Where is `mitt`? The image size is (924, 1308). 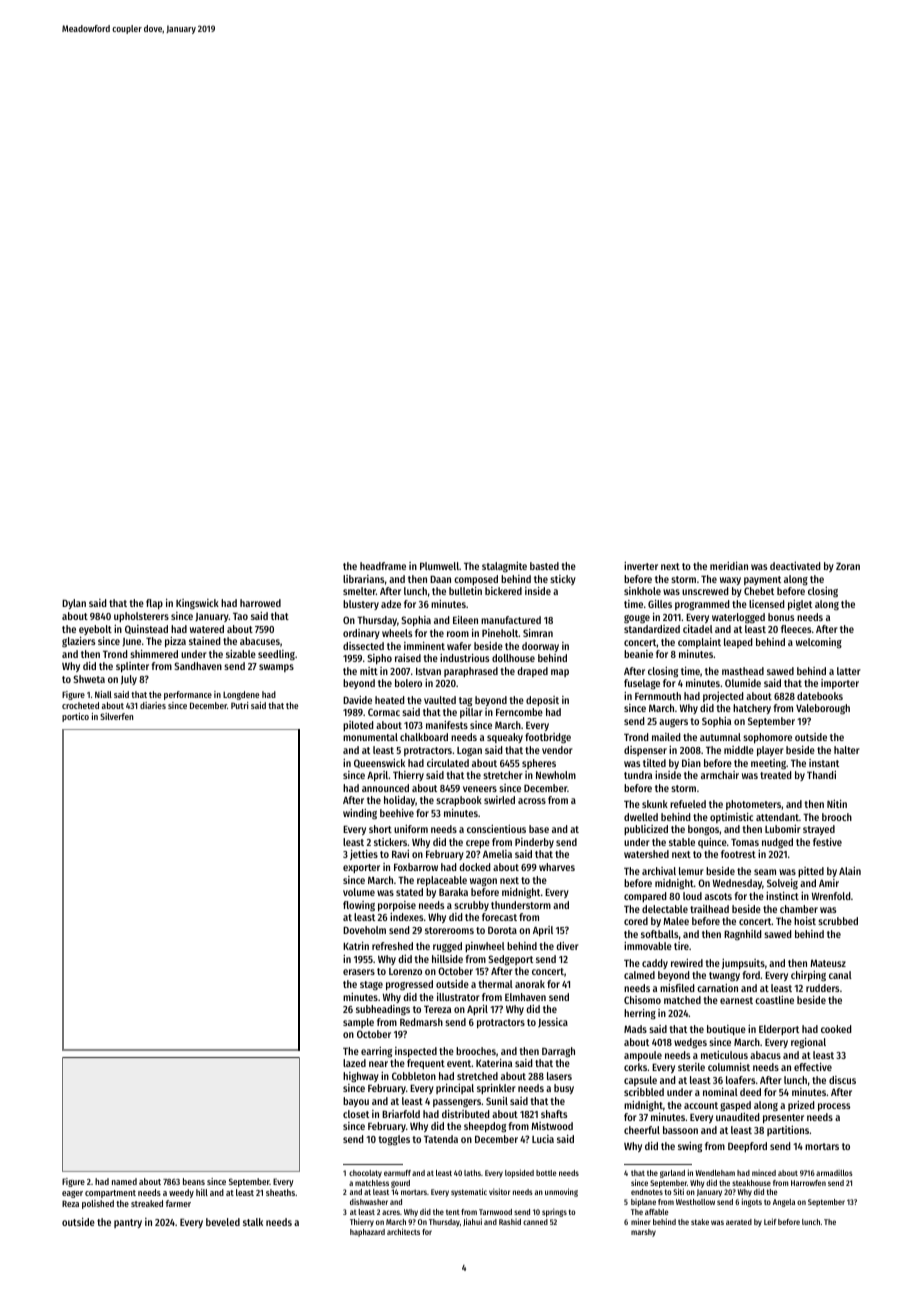
mitt is located at coordinates (369, 671).
